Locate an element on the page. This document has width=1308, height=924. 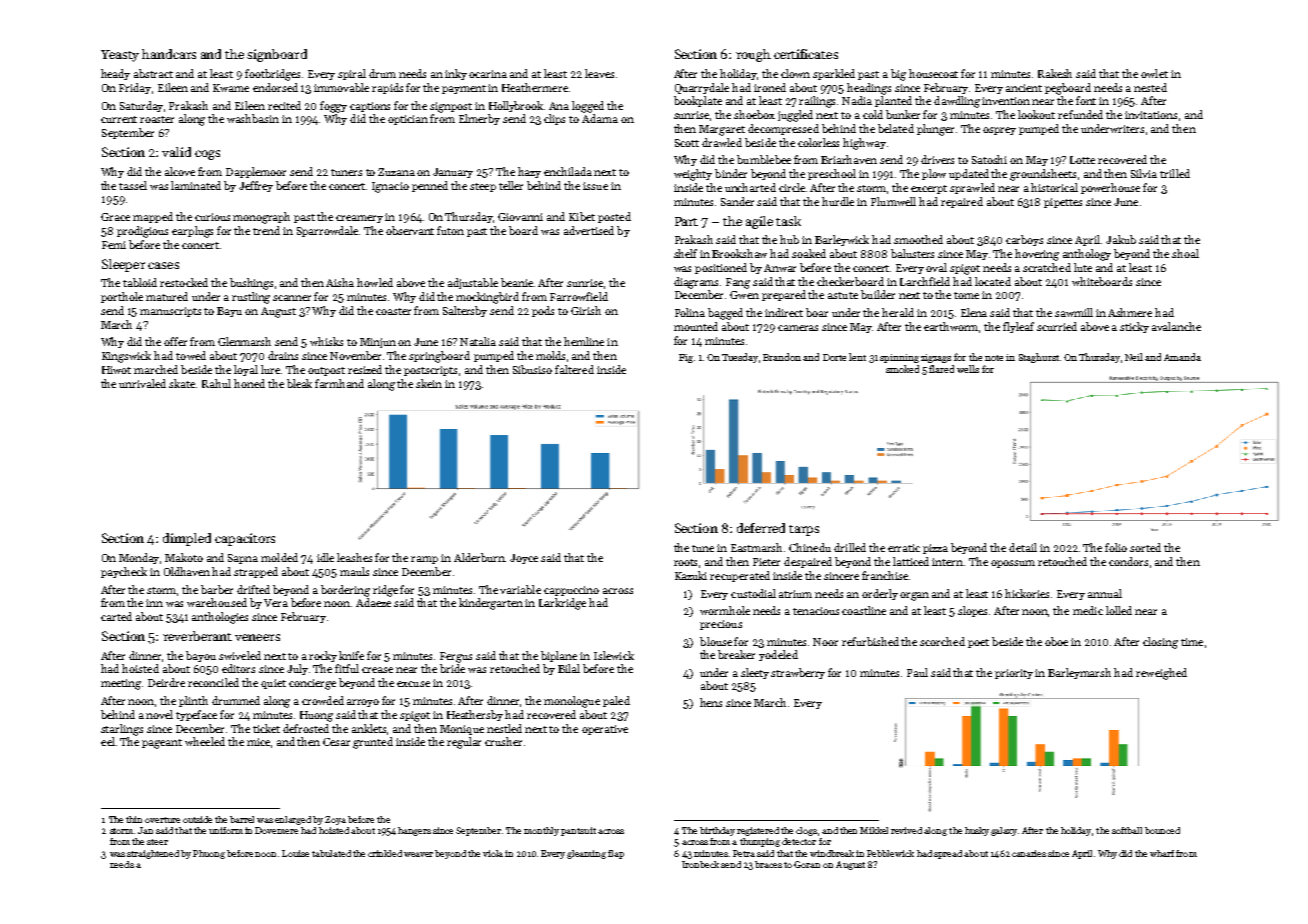
braces is located at coordinates (768, 864).
